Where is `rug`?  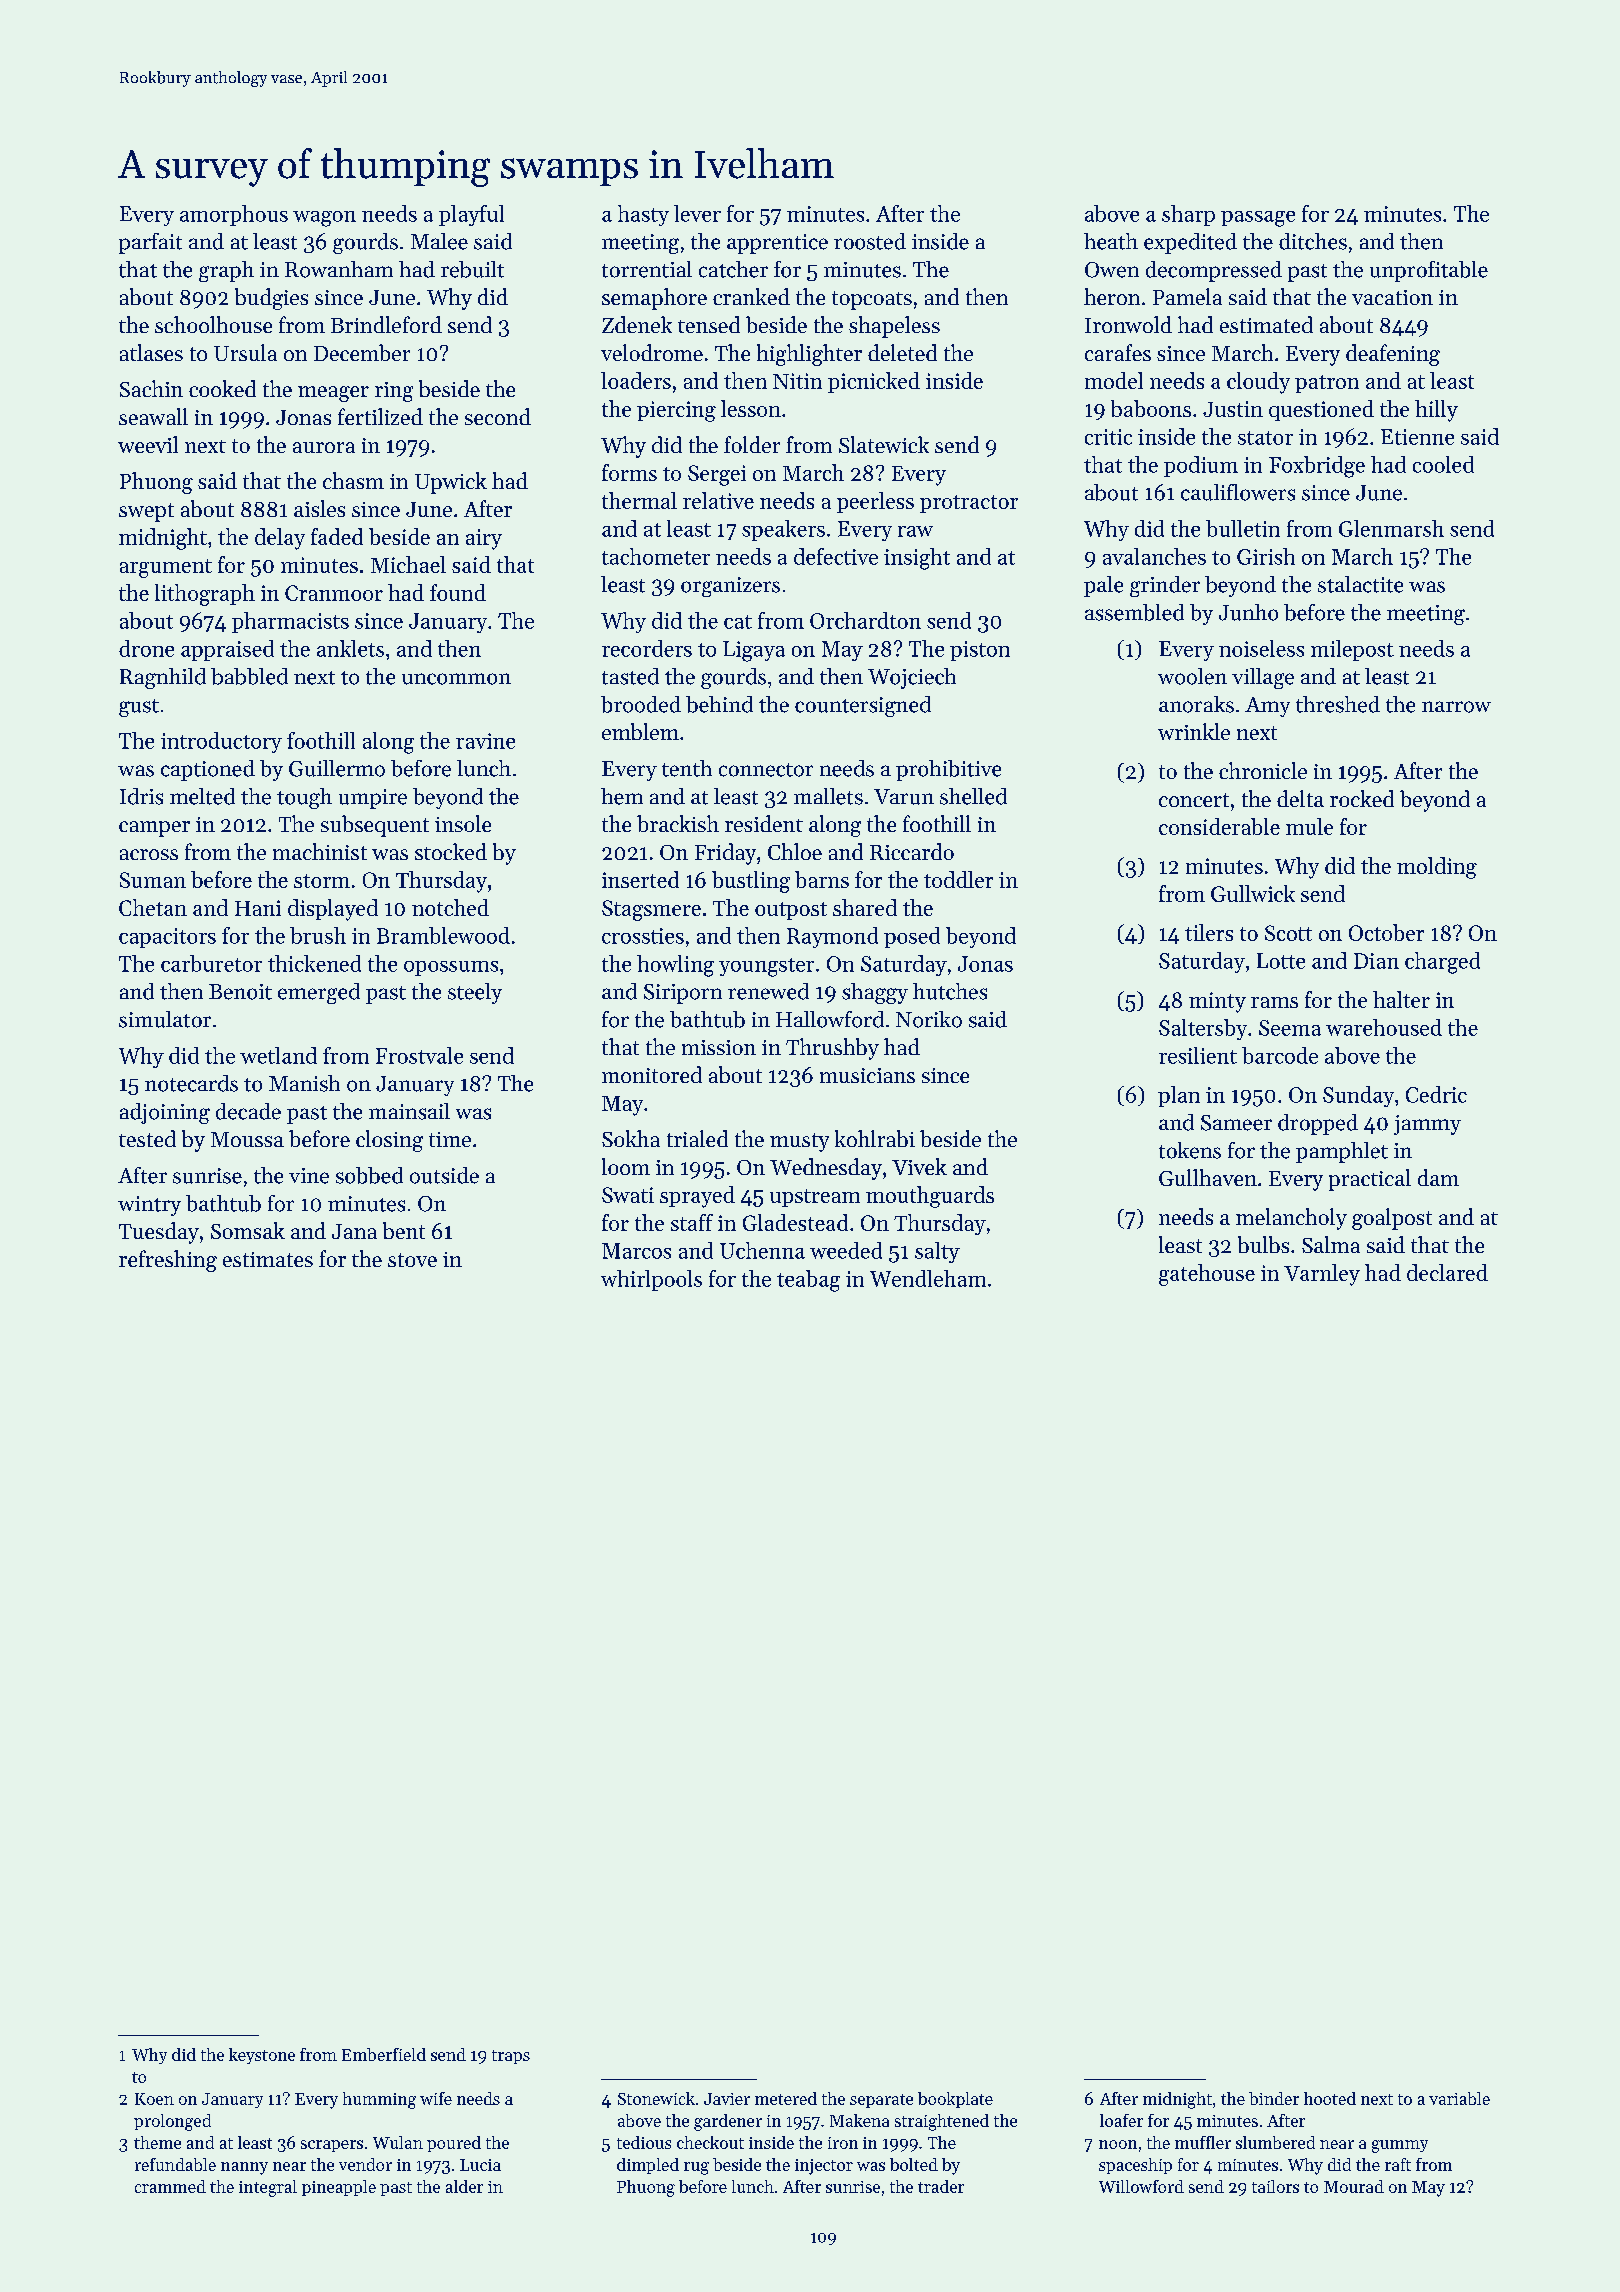
rug is located at coordinates (696, 2168).
